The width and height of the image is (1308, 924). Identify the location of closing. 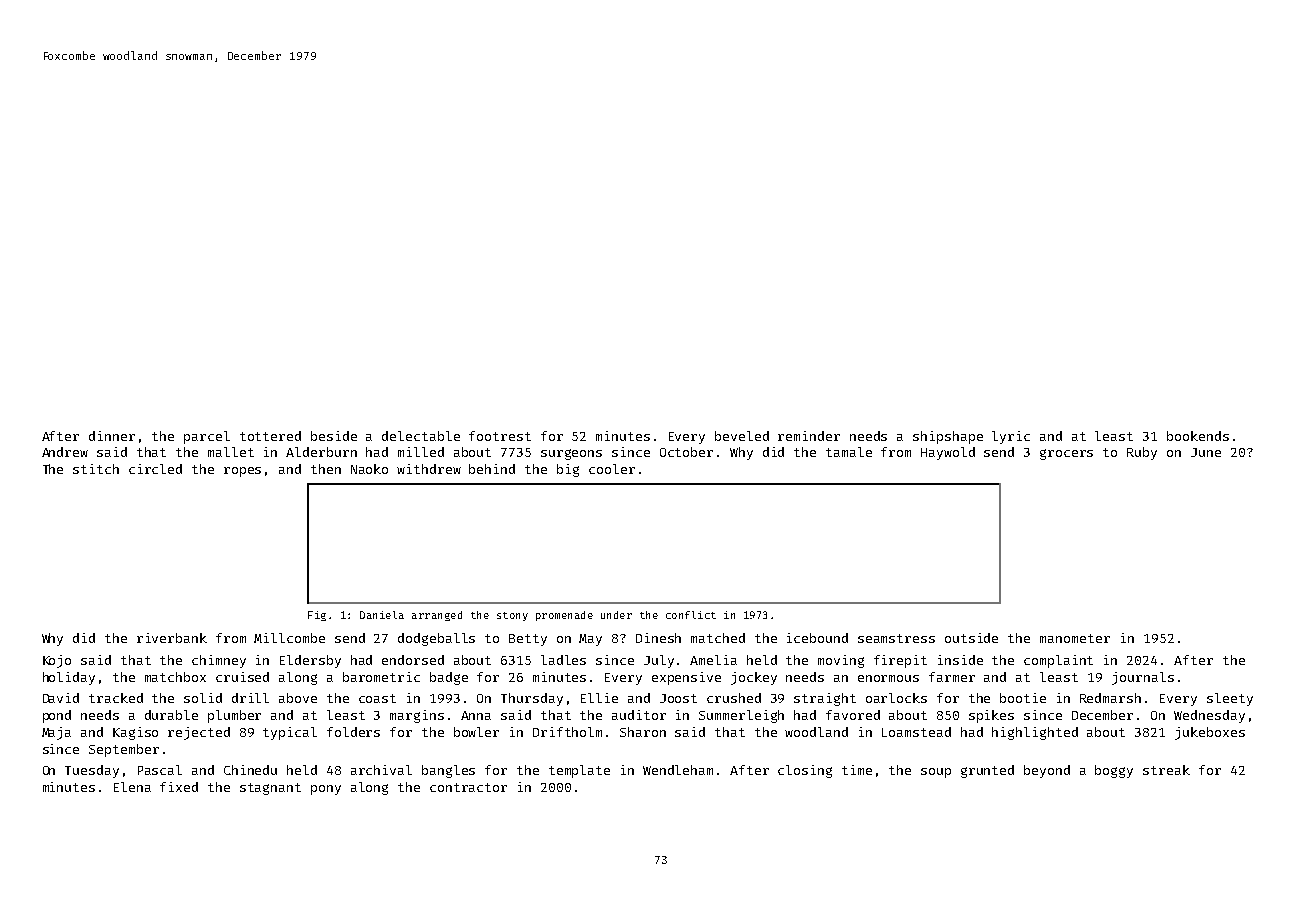
(805, 771).
